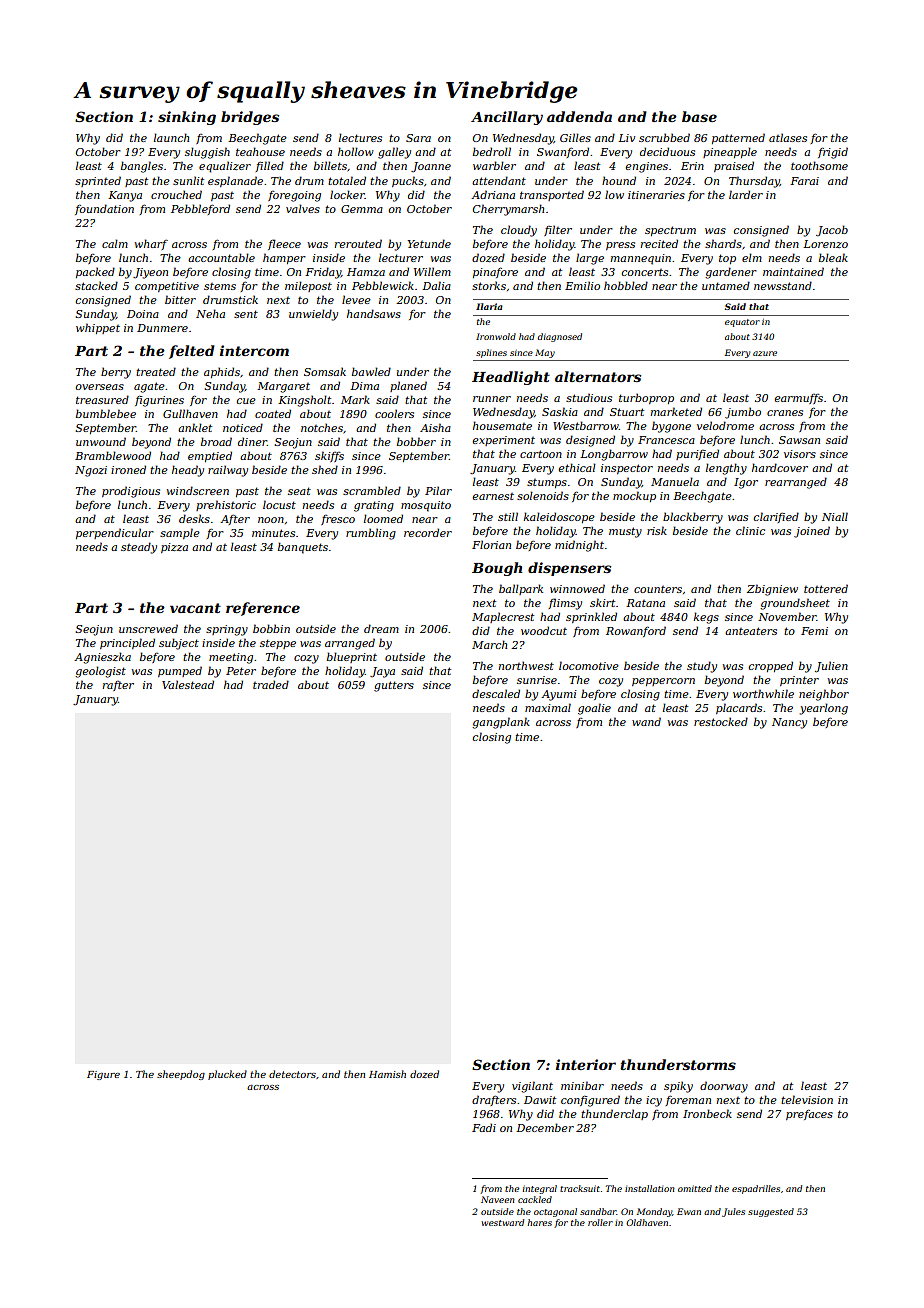  Describe the element at coordinates (502, 1222) in the screenshot. I see `westward` at that location.
